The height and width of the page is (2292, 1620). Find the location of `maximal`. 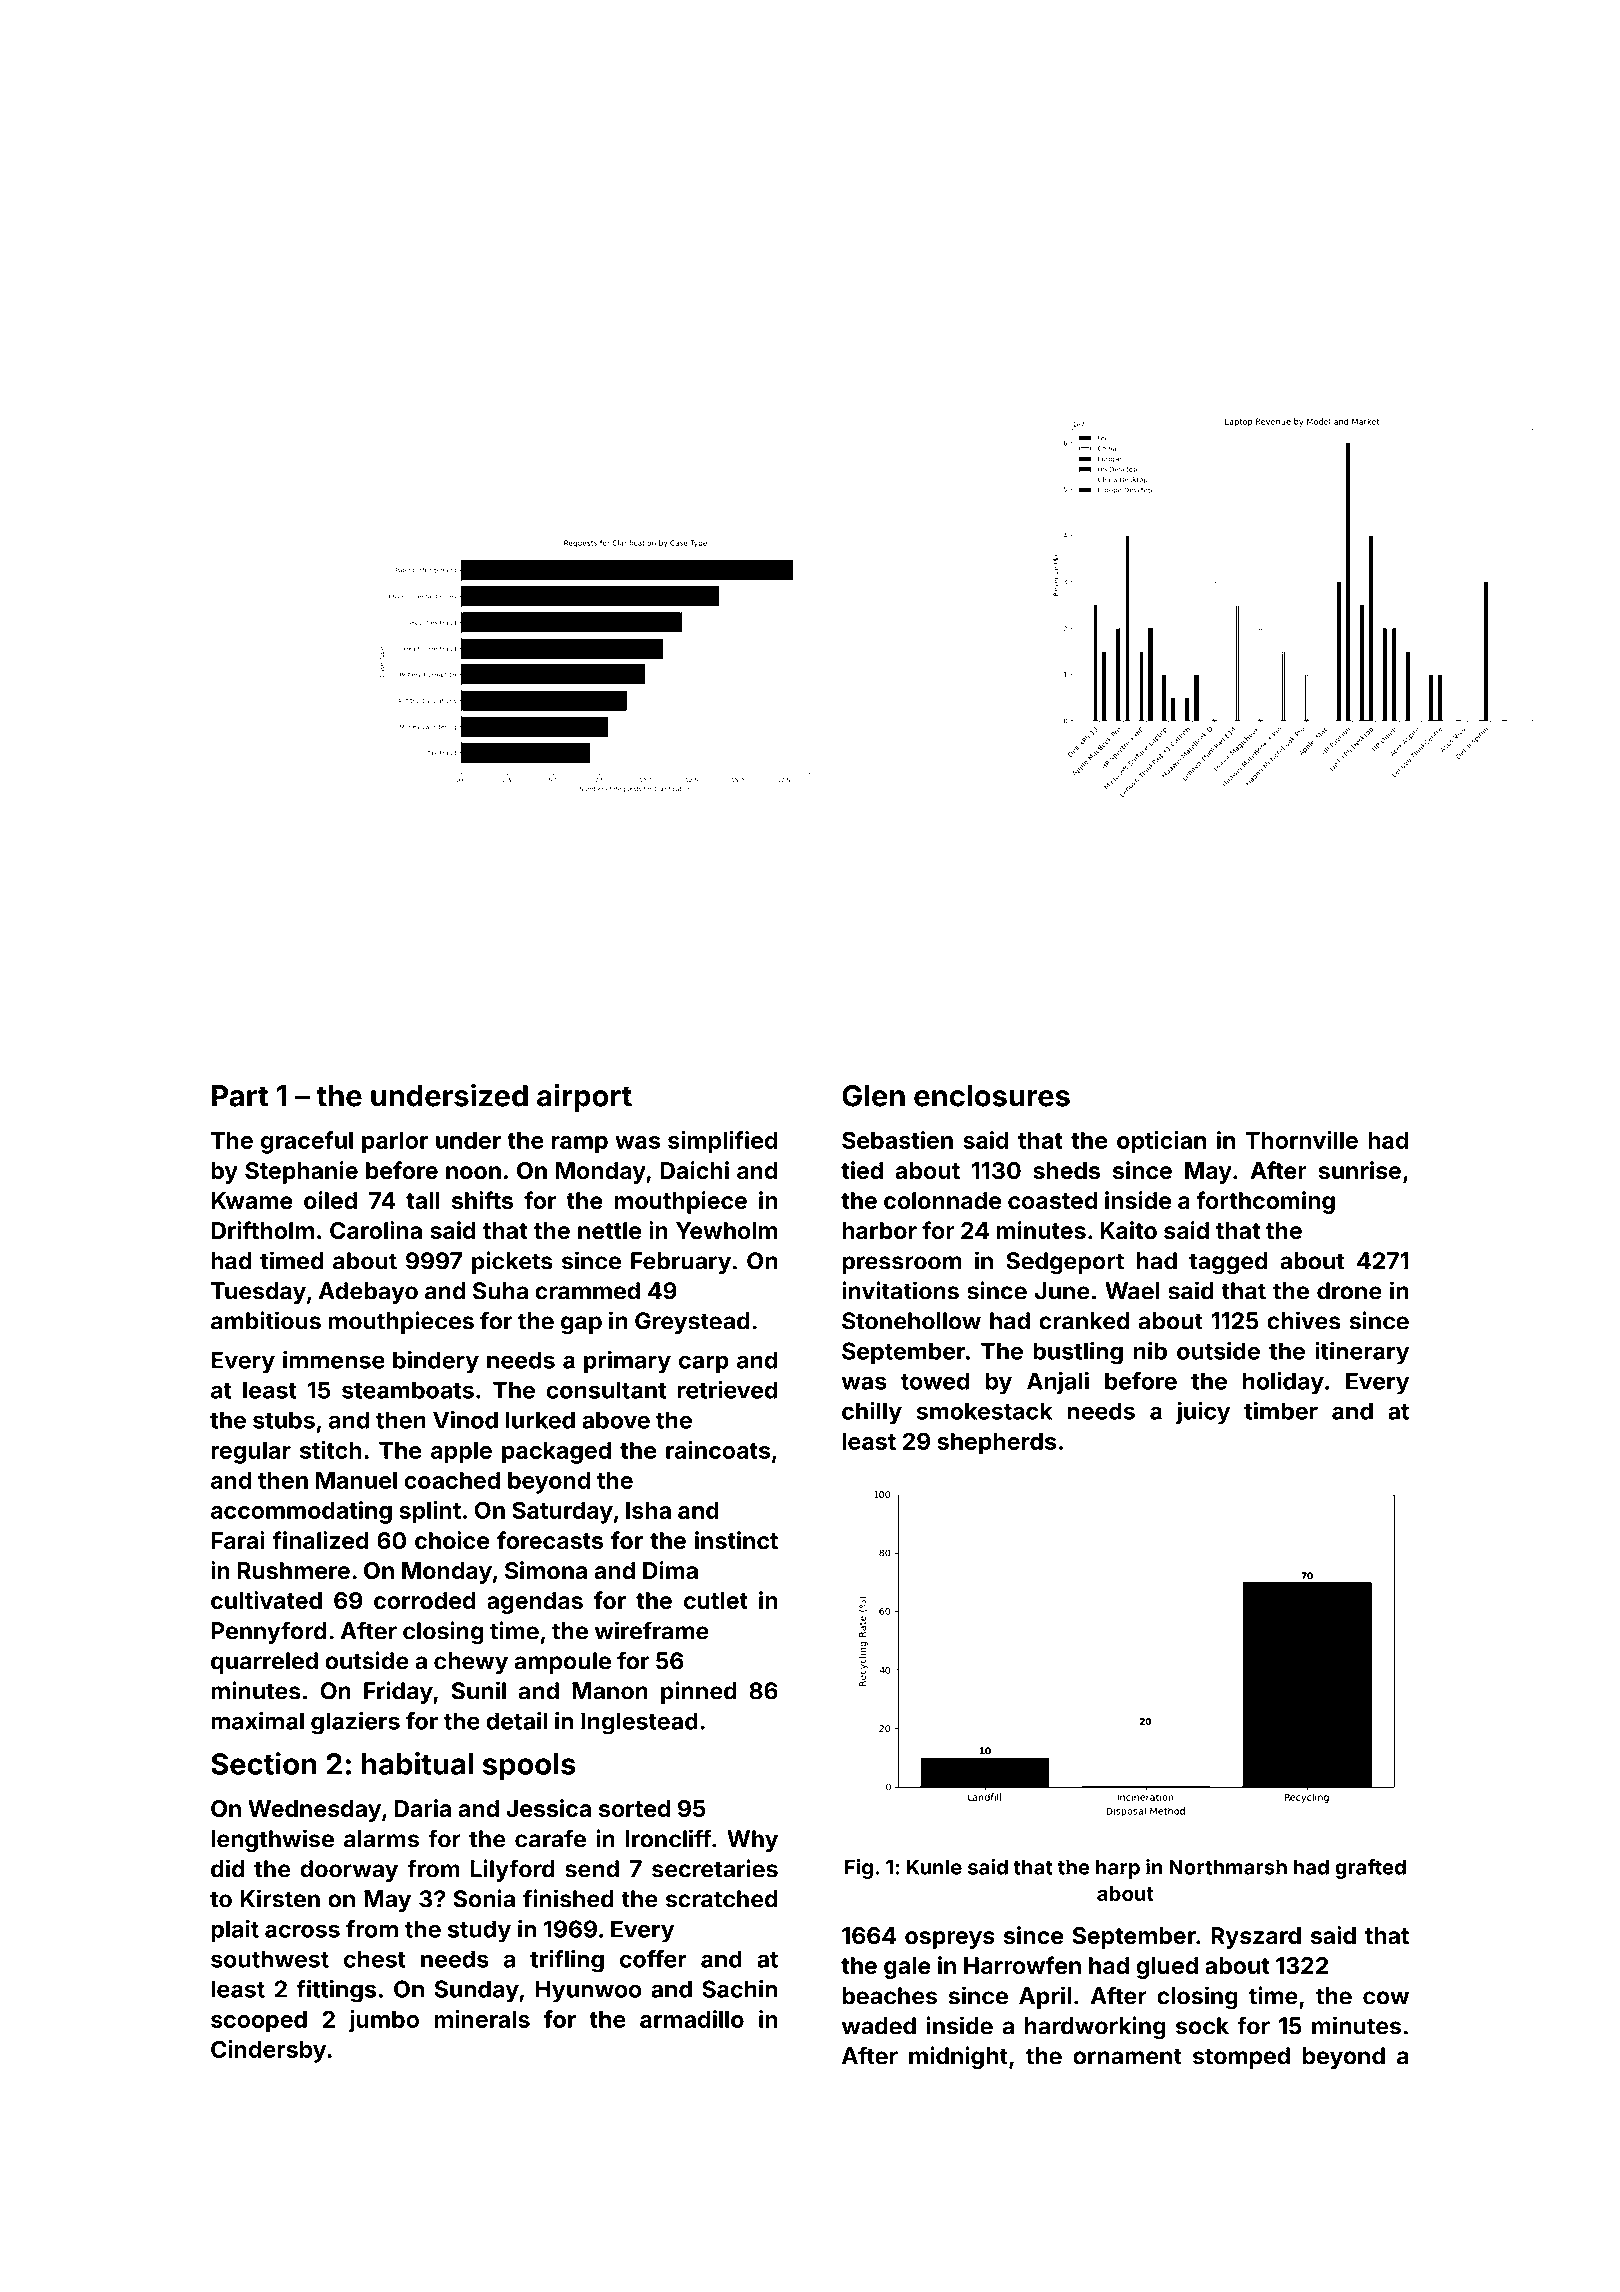

maximal is located at coordinates (257, 1721).
